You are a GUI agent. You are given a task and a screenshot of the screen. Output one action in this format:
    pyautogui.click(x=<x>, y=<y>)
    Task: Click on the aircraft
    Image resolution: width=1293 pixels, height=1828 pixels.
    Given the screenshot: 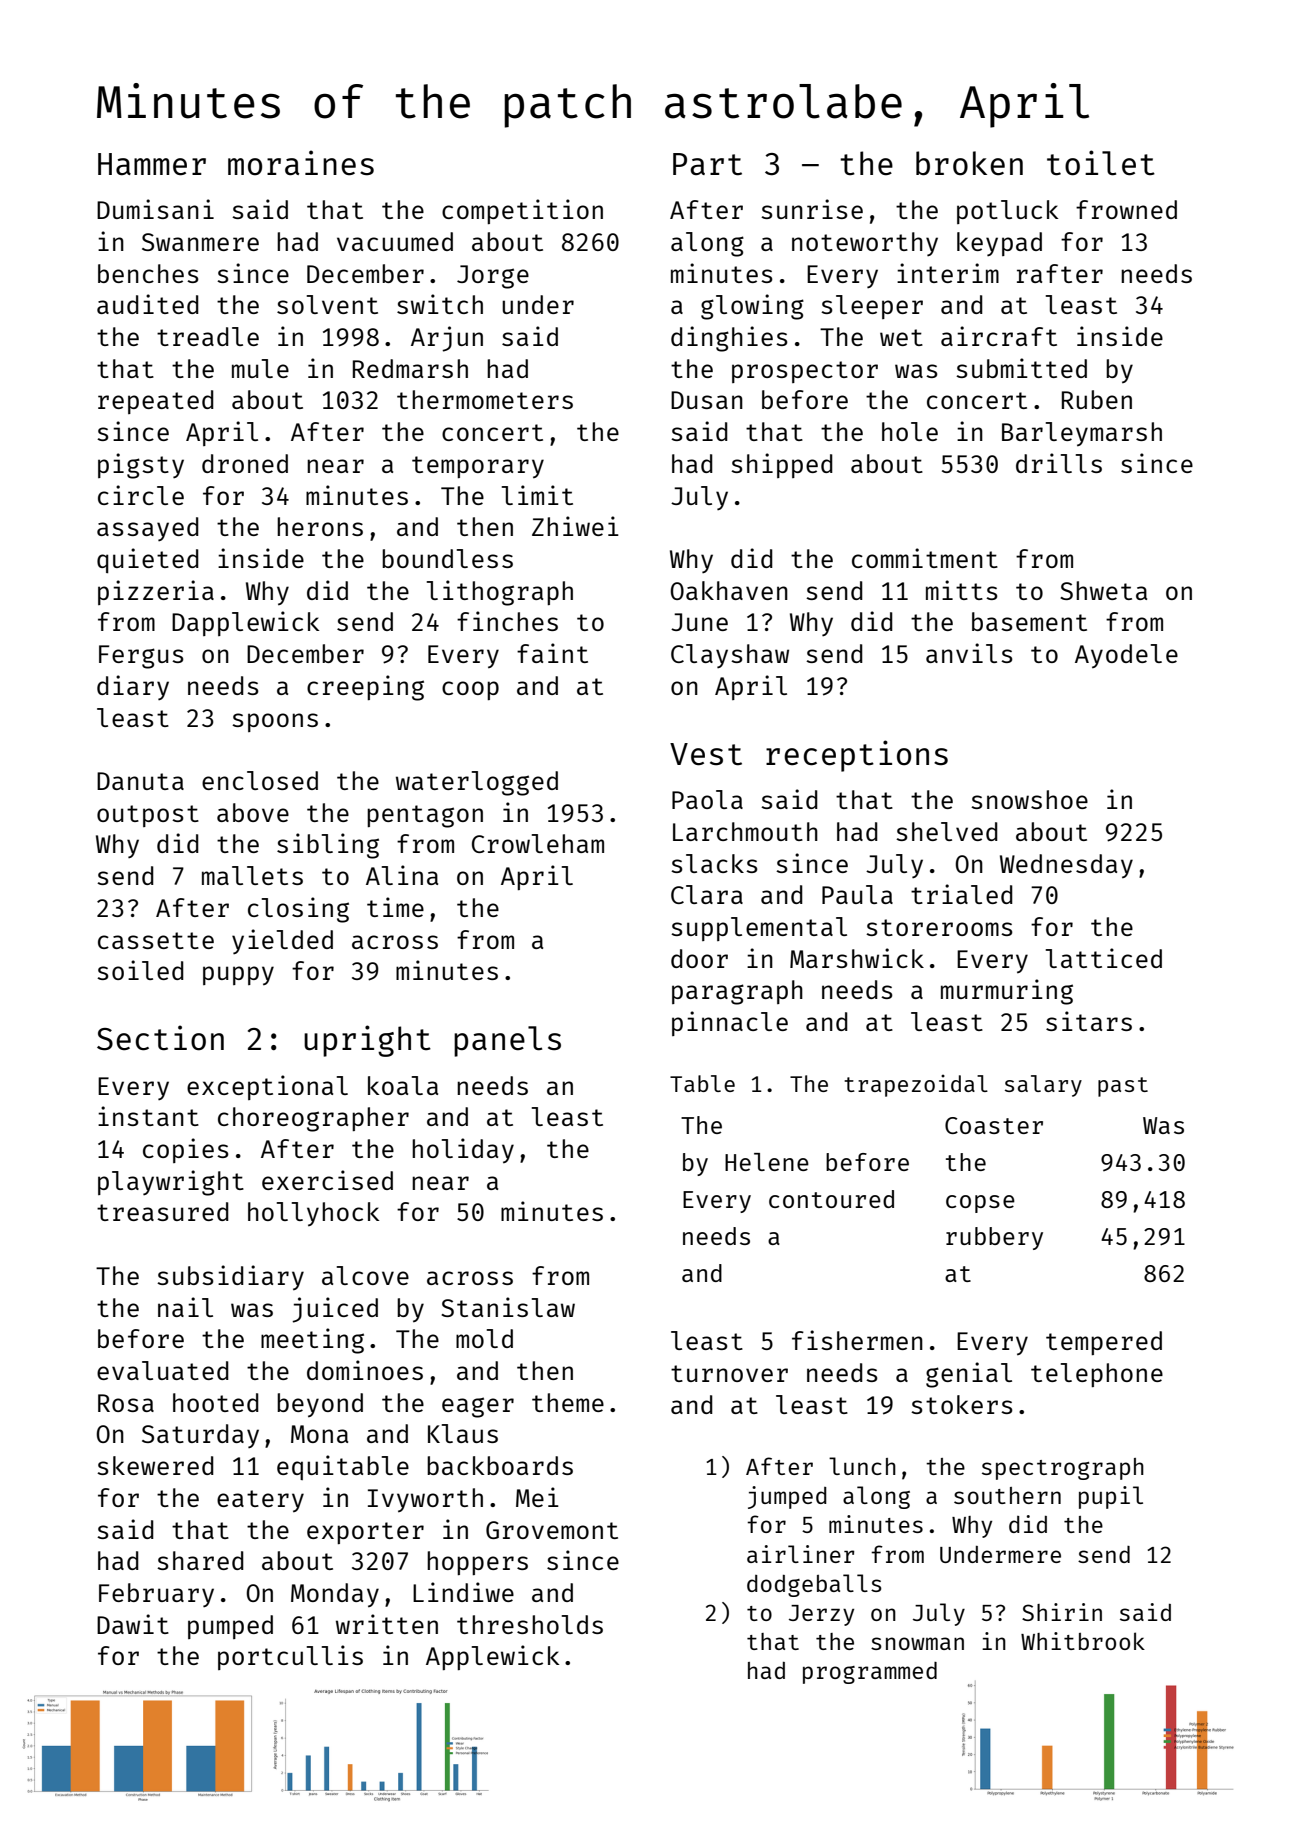 What is the action you would take?
    pyautogui.click(x=999, y=336)
